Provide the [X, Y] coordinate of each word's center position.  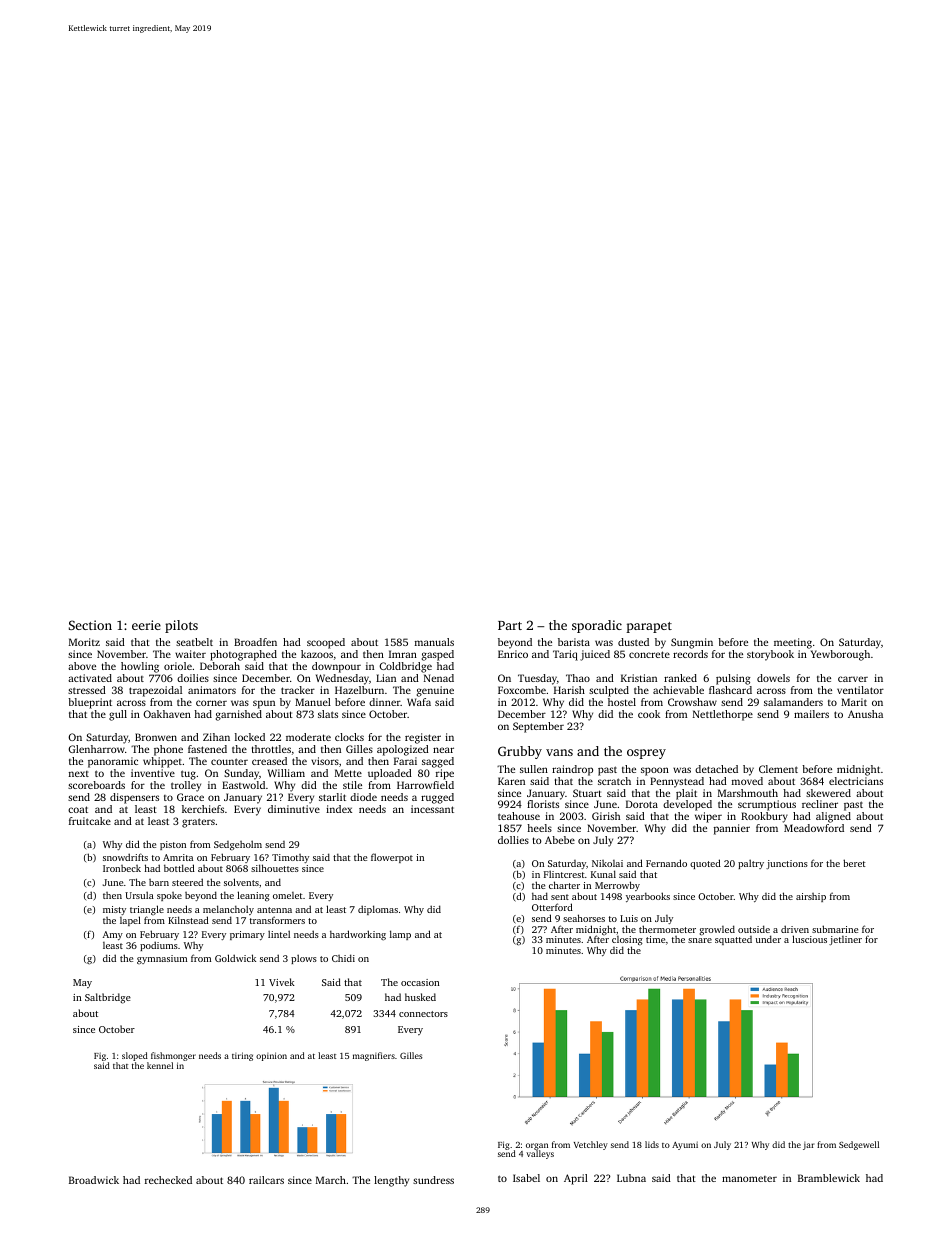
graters [198, 823]
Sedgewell [859, 1145]
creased [269, 761]
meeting [793, 643]
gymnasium [162, 959]
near [443, 750]
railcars [266, 1180]
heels [539, 828]
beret [854, 863]
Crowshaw [692, 702]
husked [420, 997]
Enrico [513, 654]
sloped [135, 1056]
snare [700, 940]
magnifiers [374, 1056]
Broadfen [255, 642]
